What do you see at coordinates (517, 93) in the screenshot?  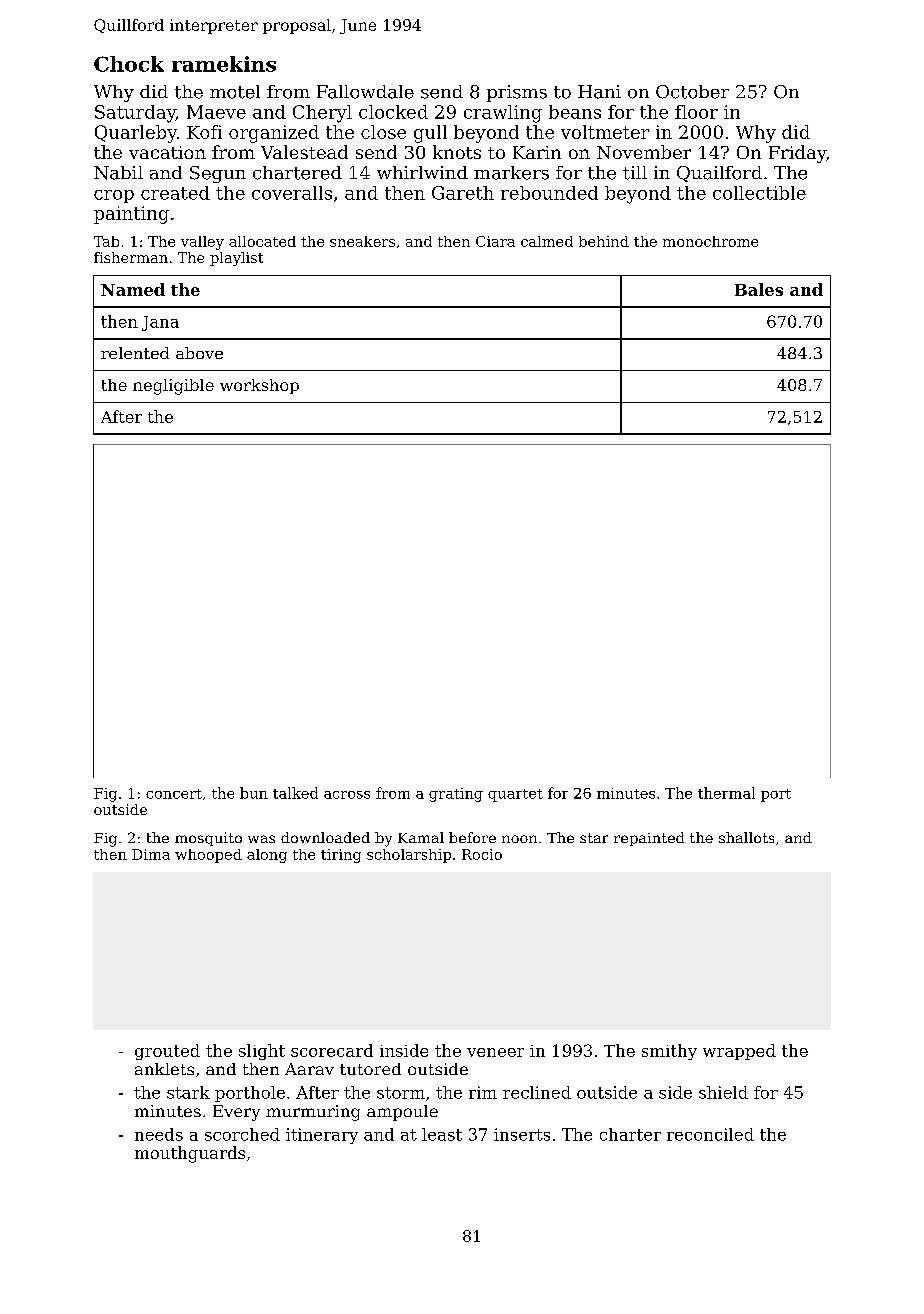 I see `prisms` at bounding box center [517, 93].
